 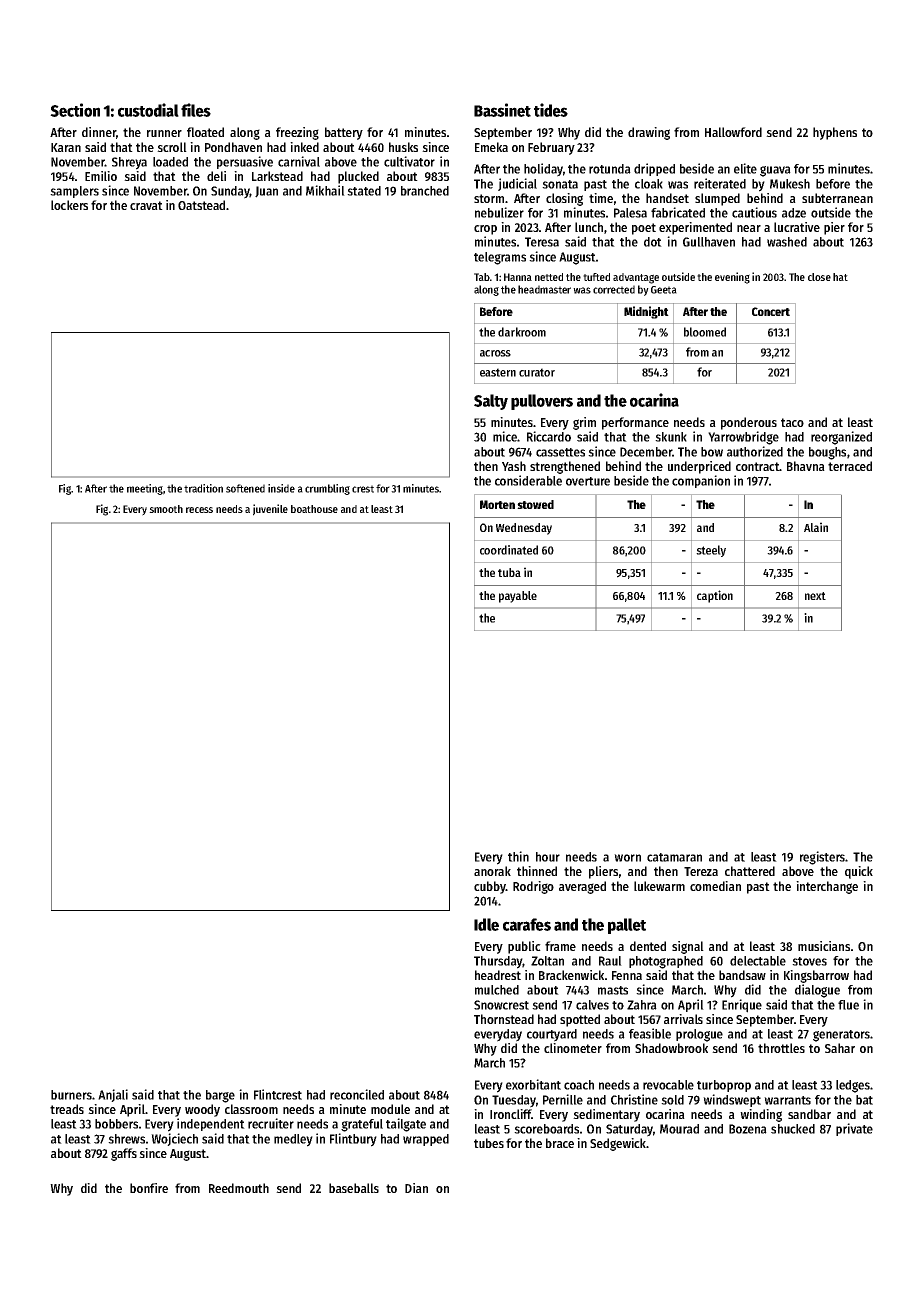 I want to click on juvenile, so click(x=270, y=510).
